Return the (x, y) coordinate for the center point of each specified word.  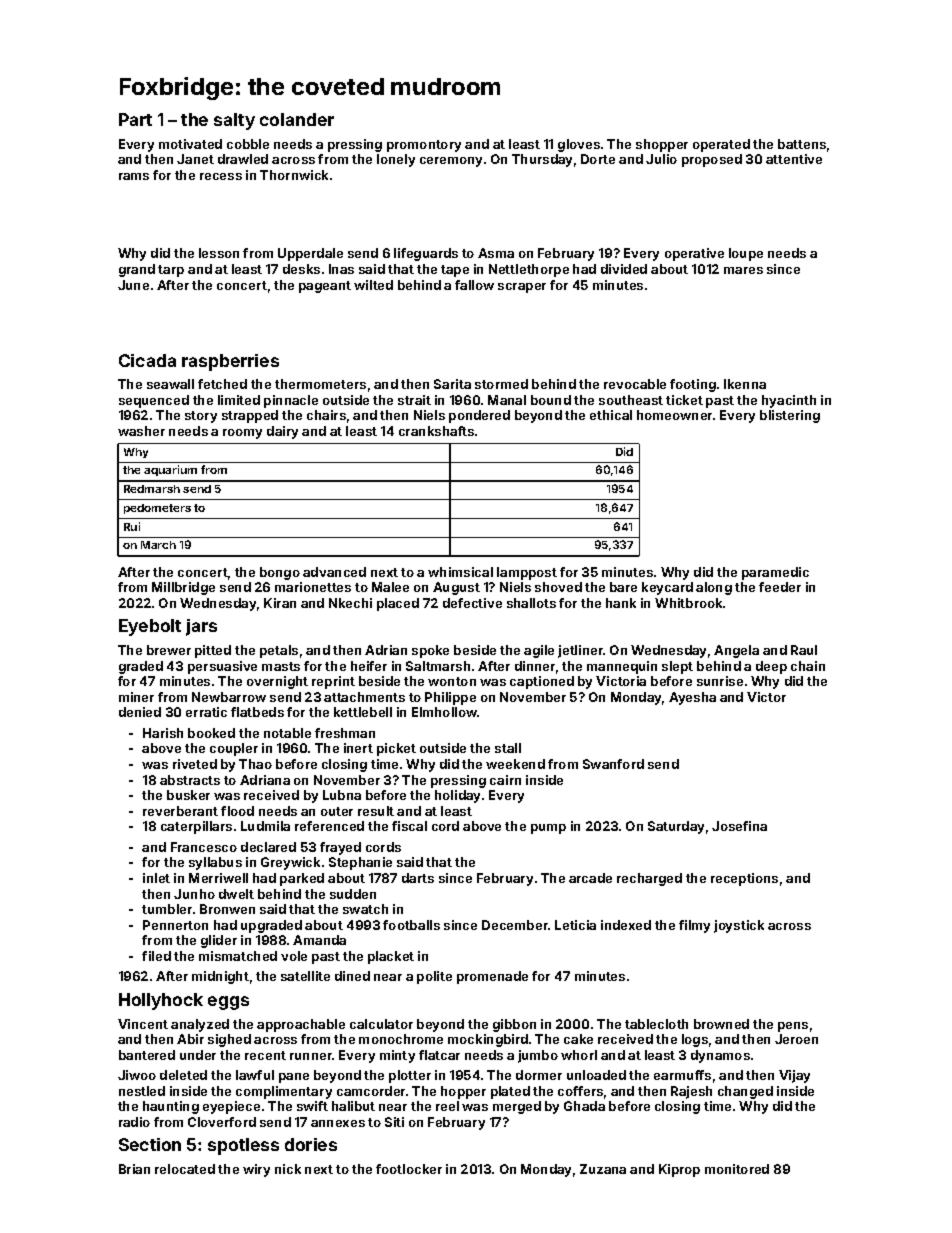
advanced (334, 572)
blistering (790, 416)
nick (288, 1169)
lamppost (527, 573)
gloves (579, 145)
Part (135, 119)
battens (802, 144)
